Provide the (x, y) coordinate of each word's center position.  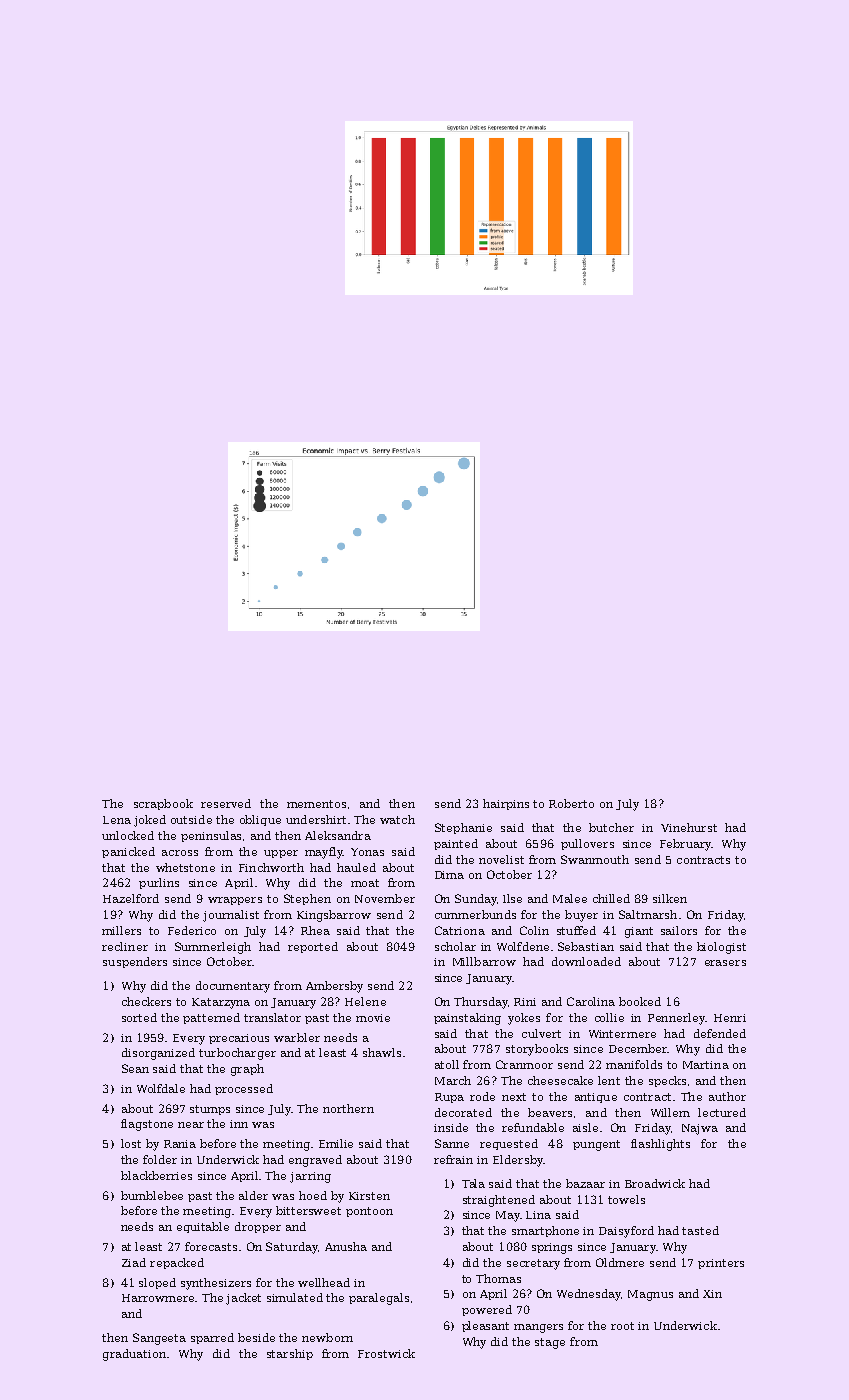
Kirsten (369, 1196)
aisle (585, 1127)
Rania (180, 1144)
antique (596, 1098)
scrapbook (163, 804)
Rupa (449, 1098)
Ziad (134, 1262)
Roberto (571, 803)
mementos (316, 804)
